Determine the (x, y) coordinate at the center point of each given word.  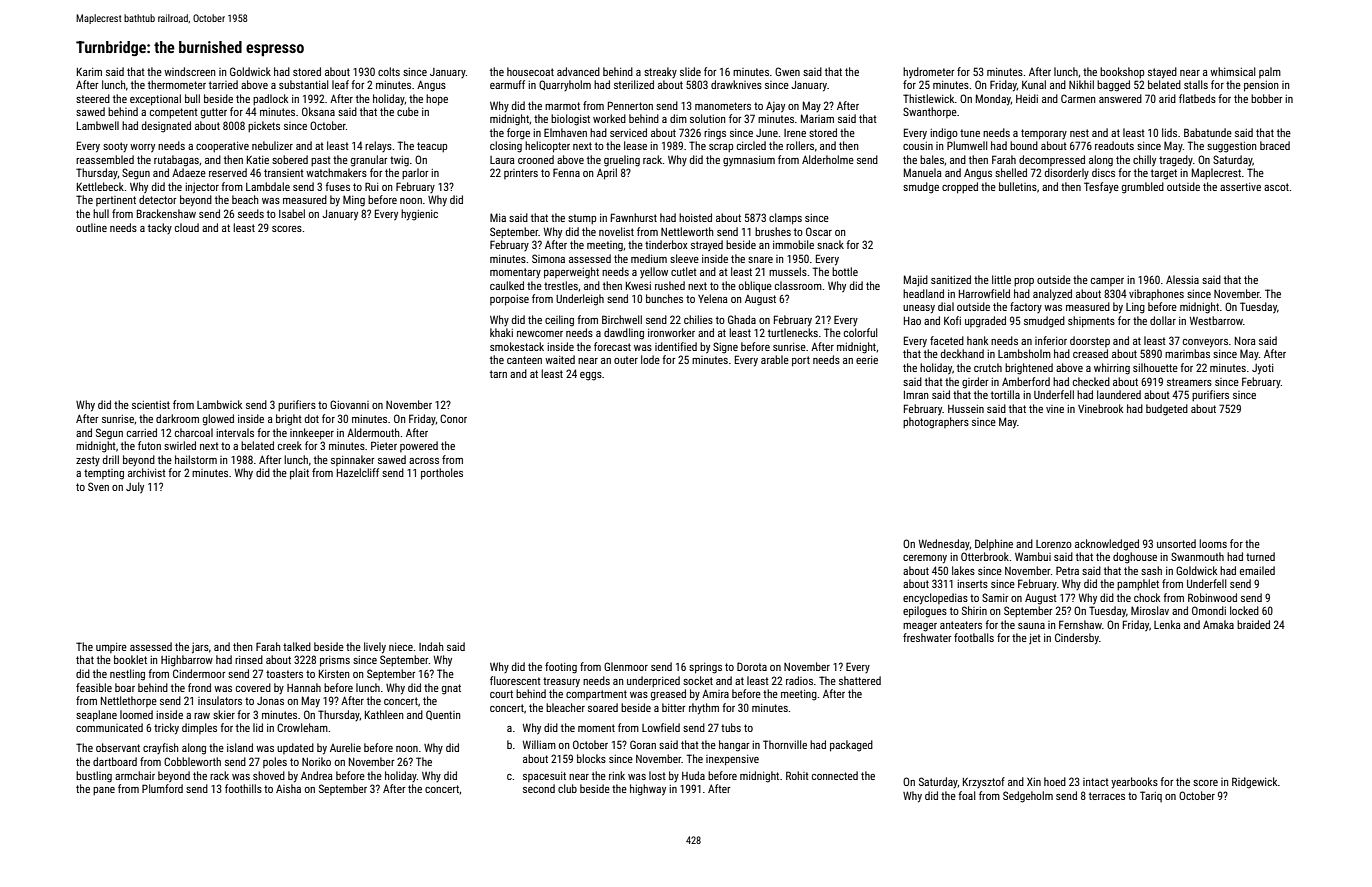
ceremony (925, 559)
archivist (147, 472)
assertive (1240, 187)
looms (1213, 543)
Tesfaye (1101, 188)
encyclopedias (935, 599)
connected (835, 775)
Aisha (288, 788)
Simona (548, 258)
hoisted (695, 217)
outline (91, 227)
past (321, 161)
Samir (995, 597)
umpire (111, 648)
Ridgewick (1255, 783)
